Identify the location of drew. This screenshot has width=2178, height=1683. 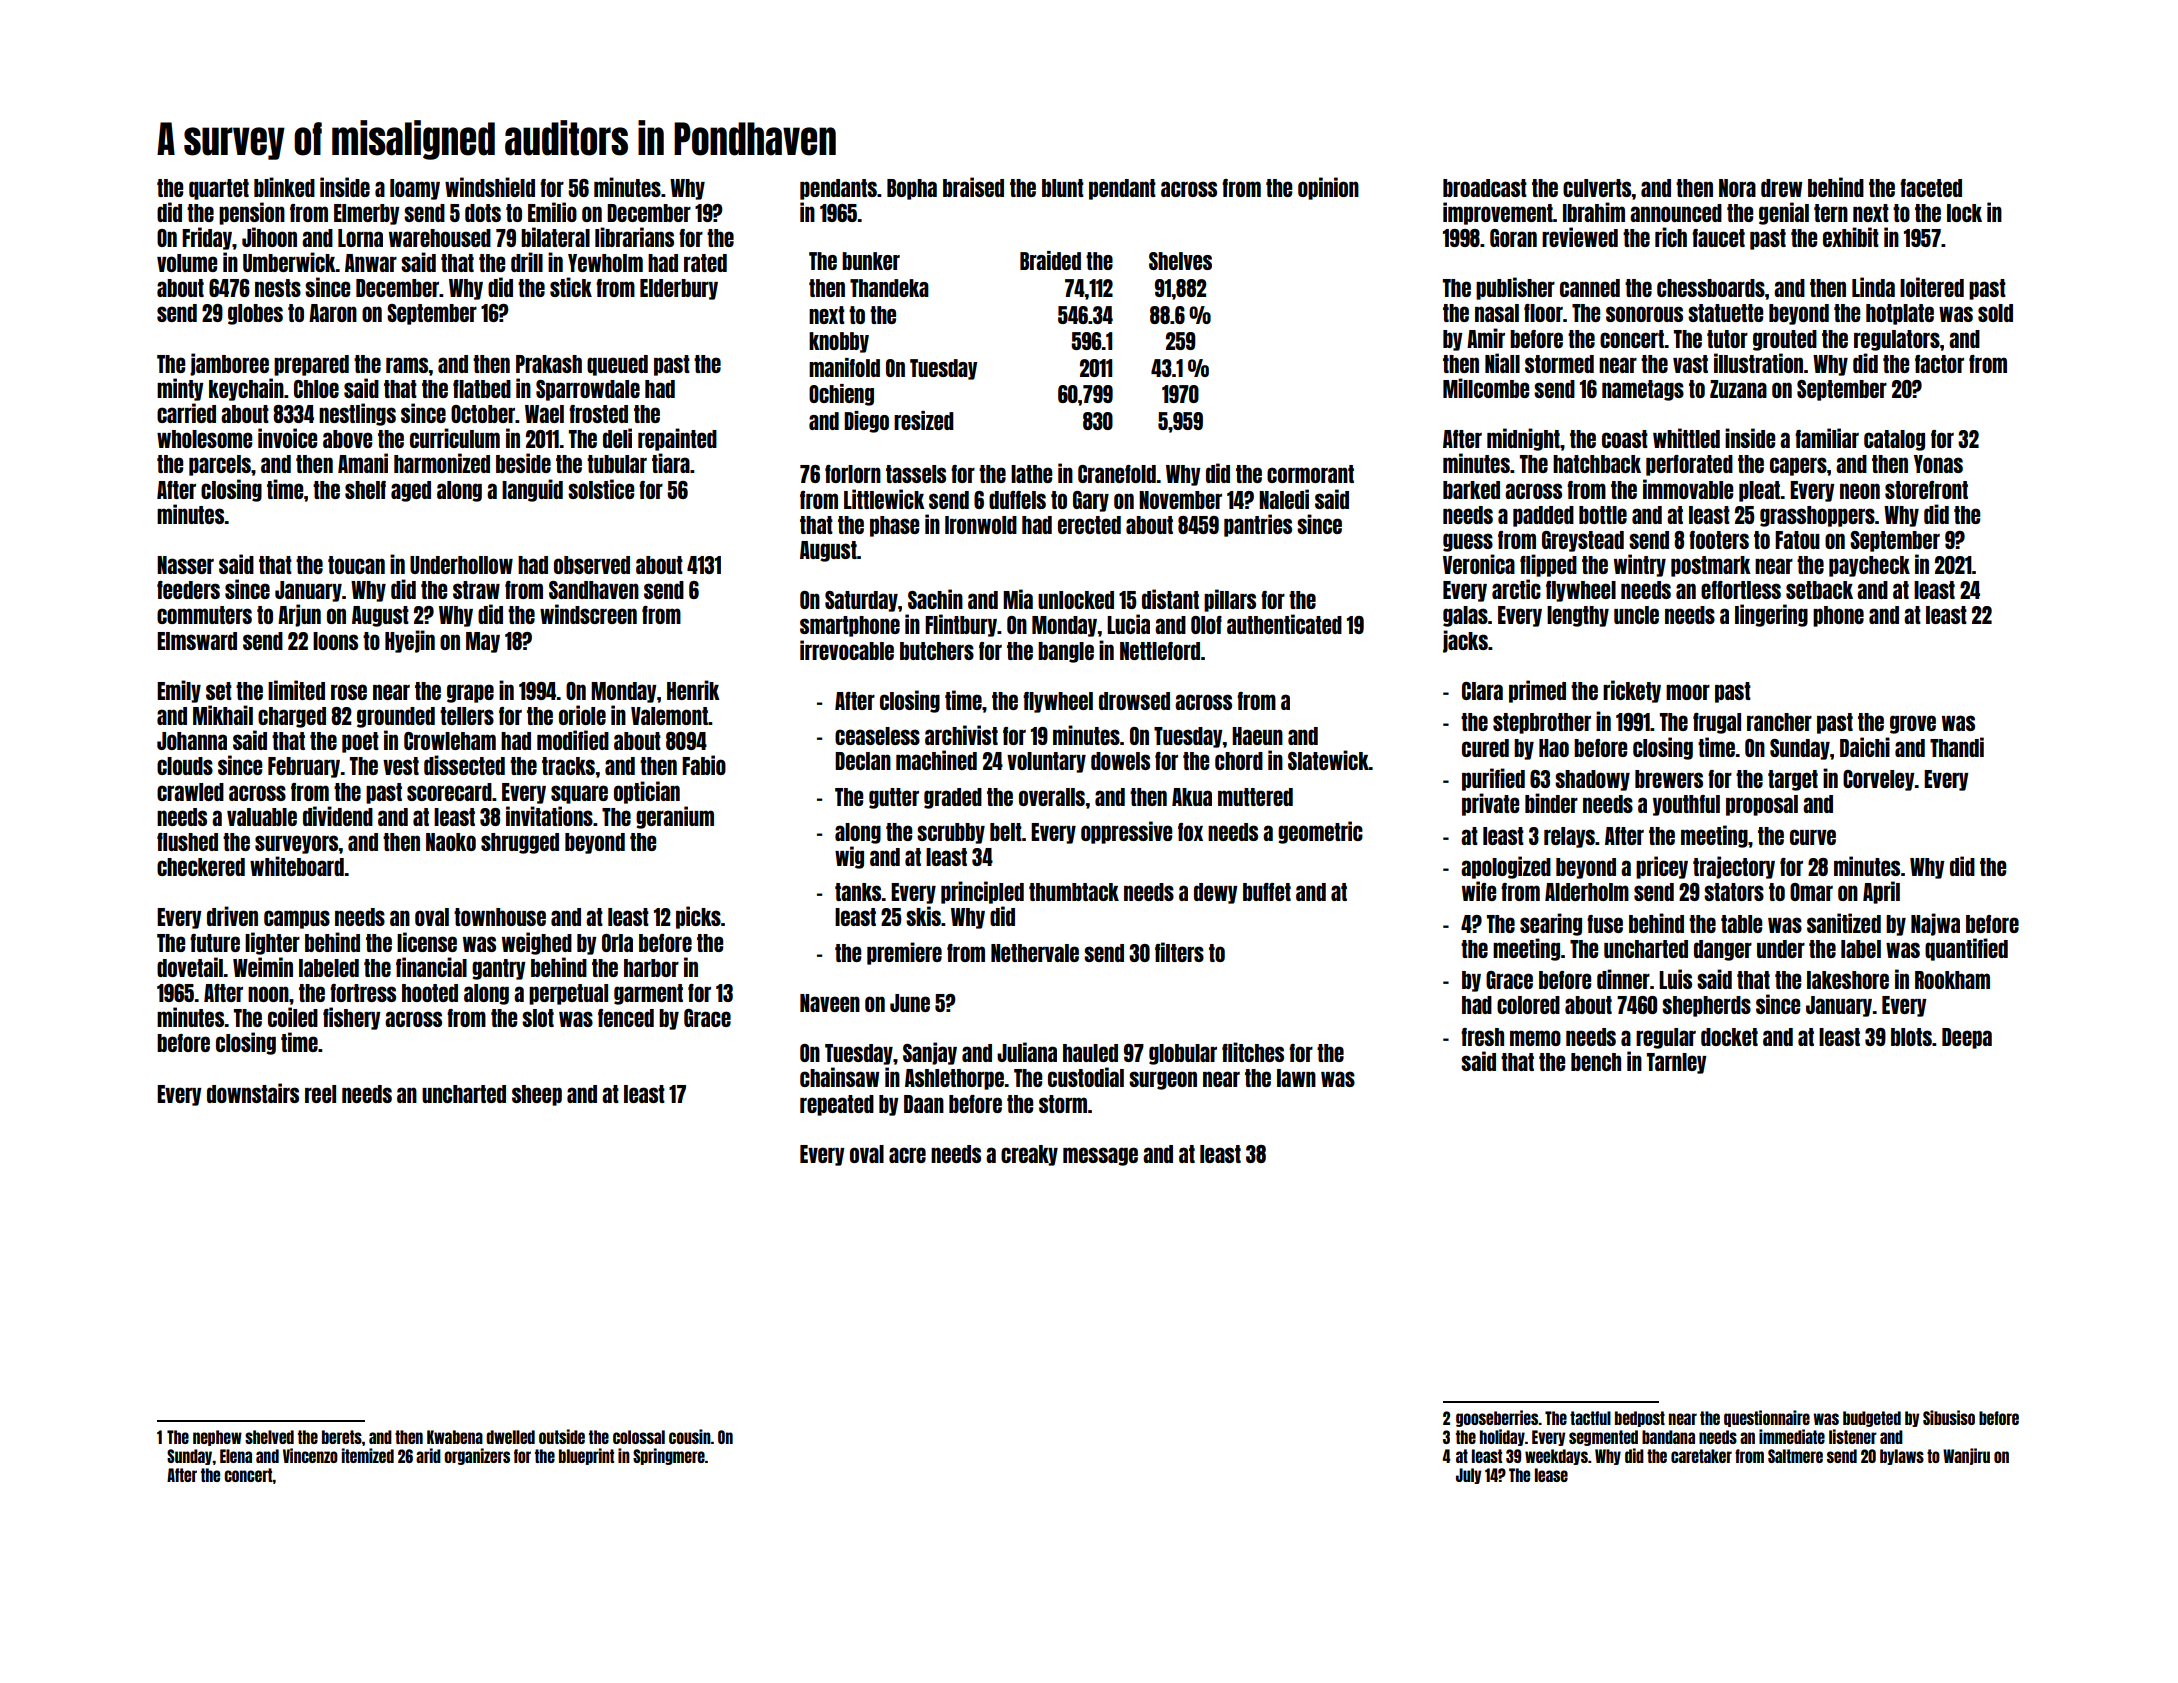
(1781, 188).
